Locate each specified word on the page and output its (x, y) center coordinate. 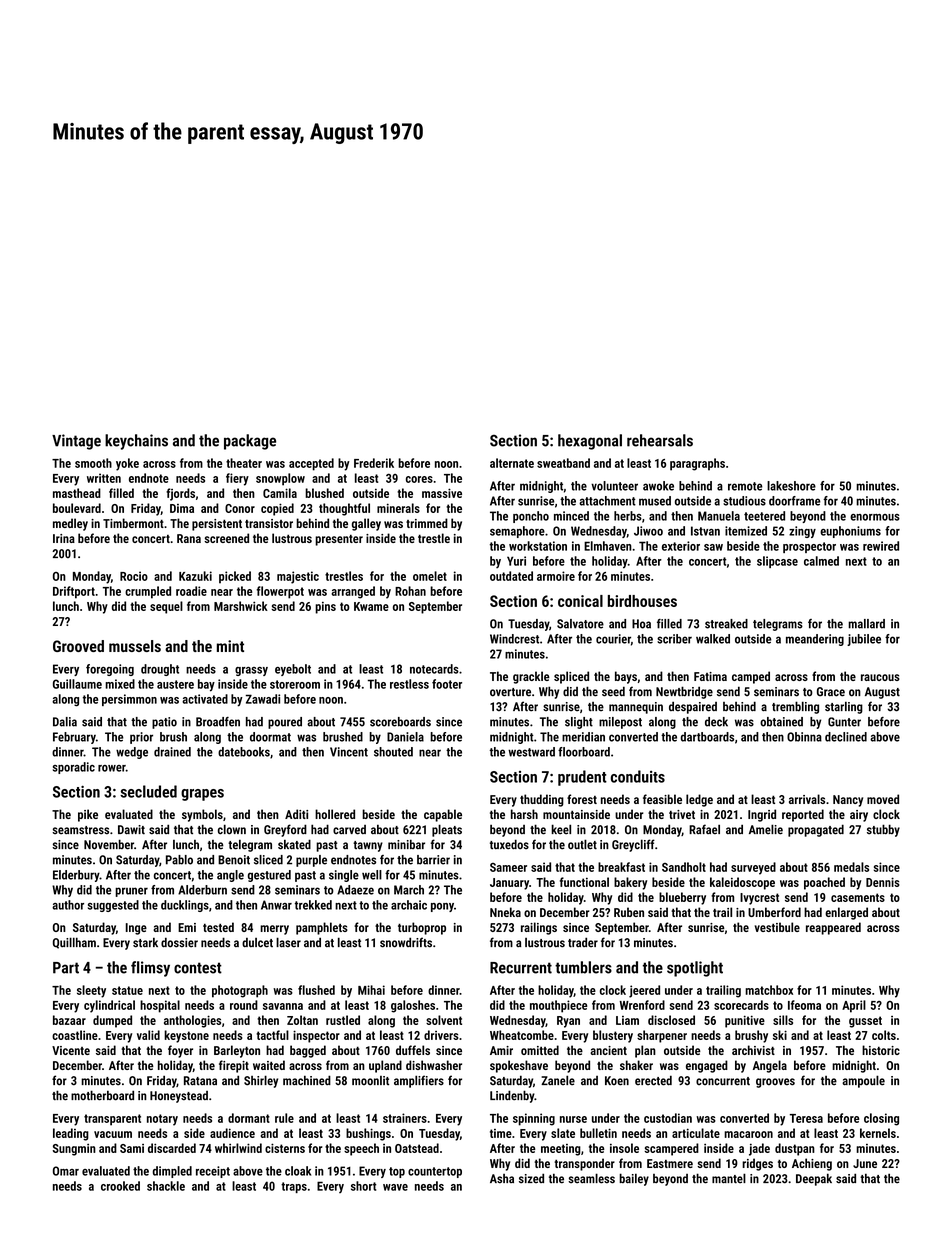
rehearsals (660, 440)
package (250, 442)
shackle (166, 1186)
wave (395, 1187)
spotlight (695, 969)
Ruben (629, 912)
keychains (136, 442)
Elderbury (76, 876)
